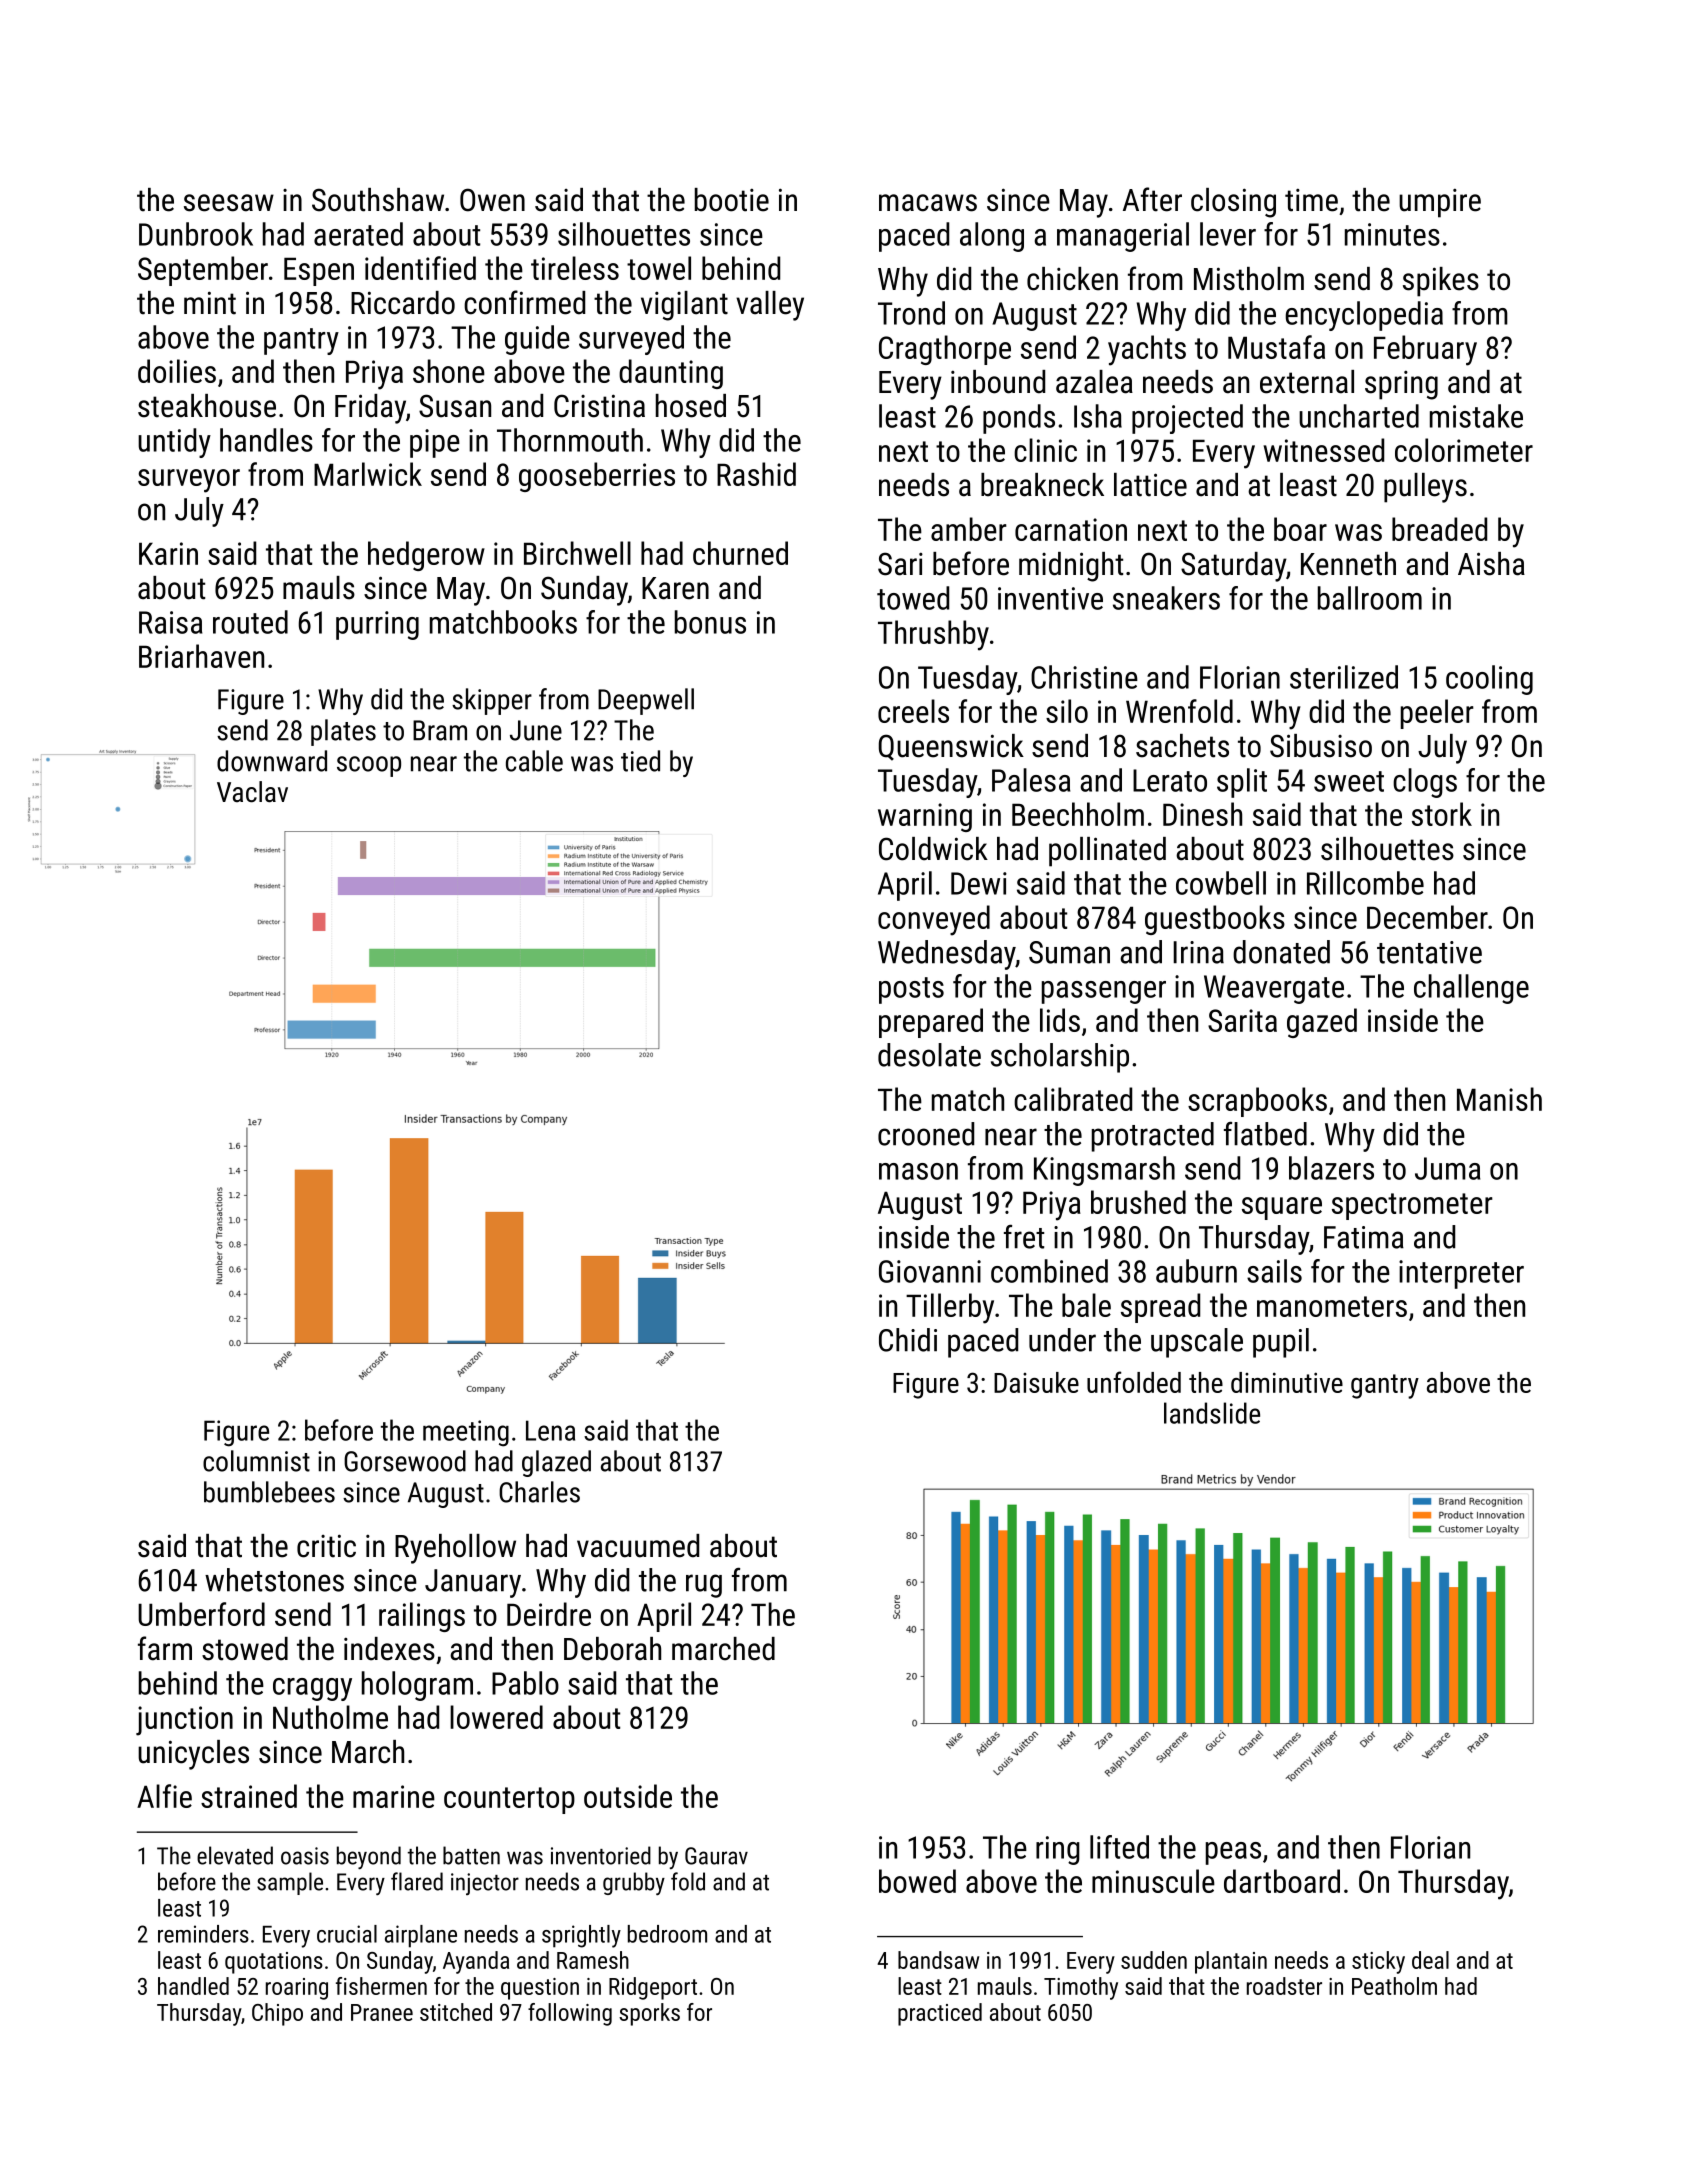  What do you see at coordinates (1489, 680) in the screenshot?
I see `cooling` at bounding box center [1489, 680].
